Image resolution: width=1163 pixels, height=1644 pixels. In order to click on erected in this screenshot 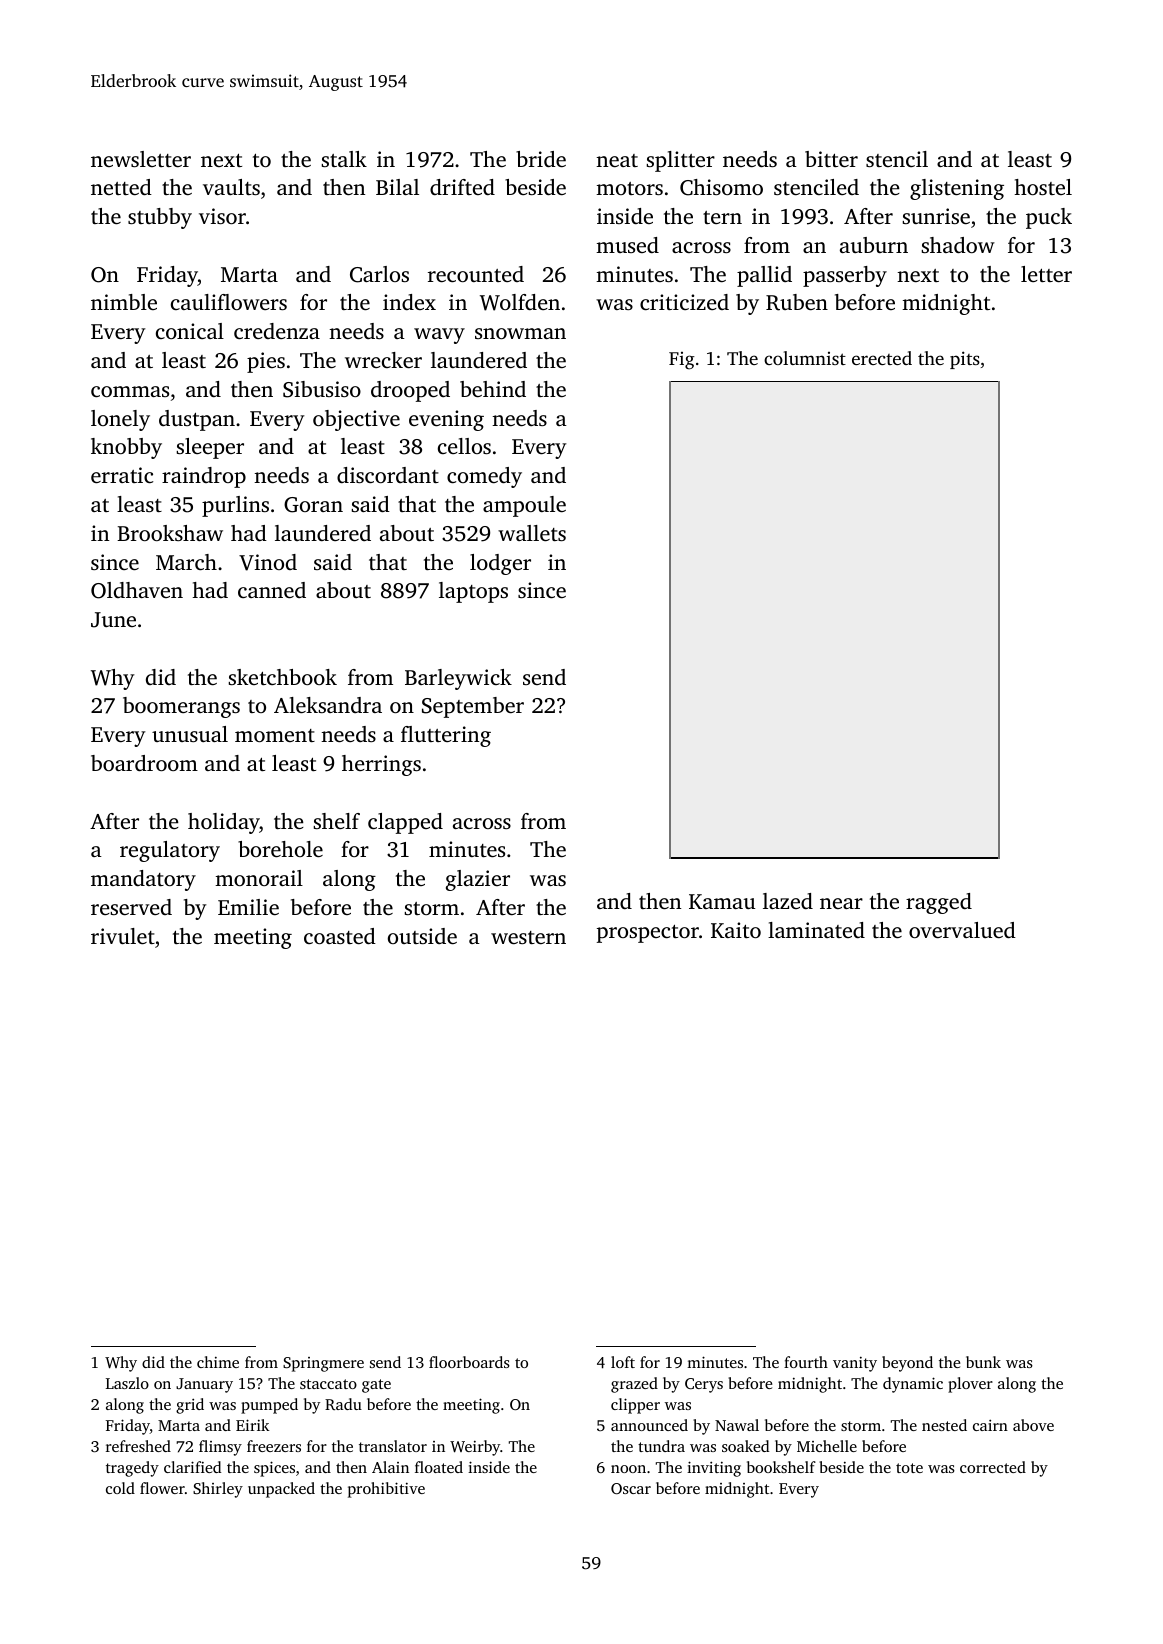, I will do `click(882, 358)`.
